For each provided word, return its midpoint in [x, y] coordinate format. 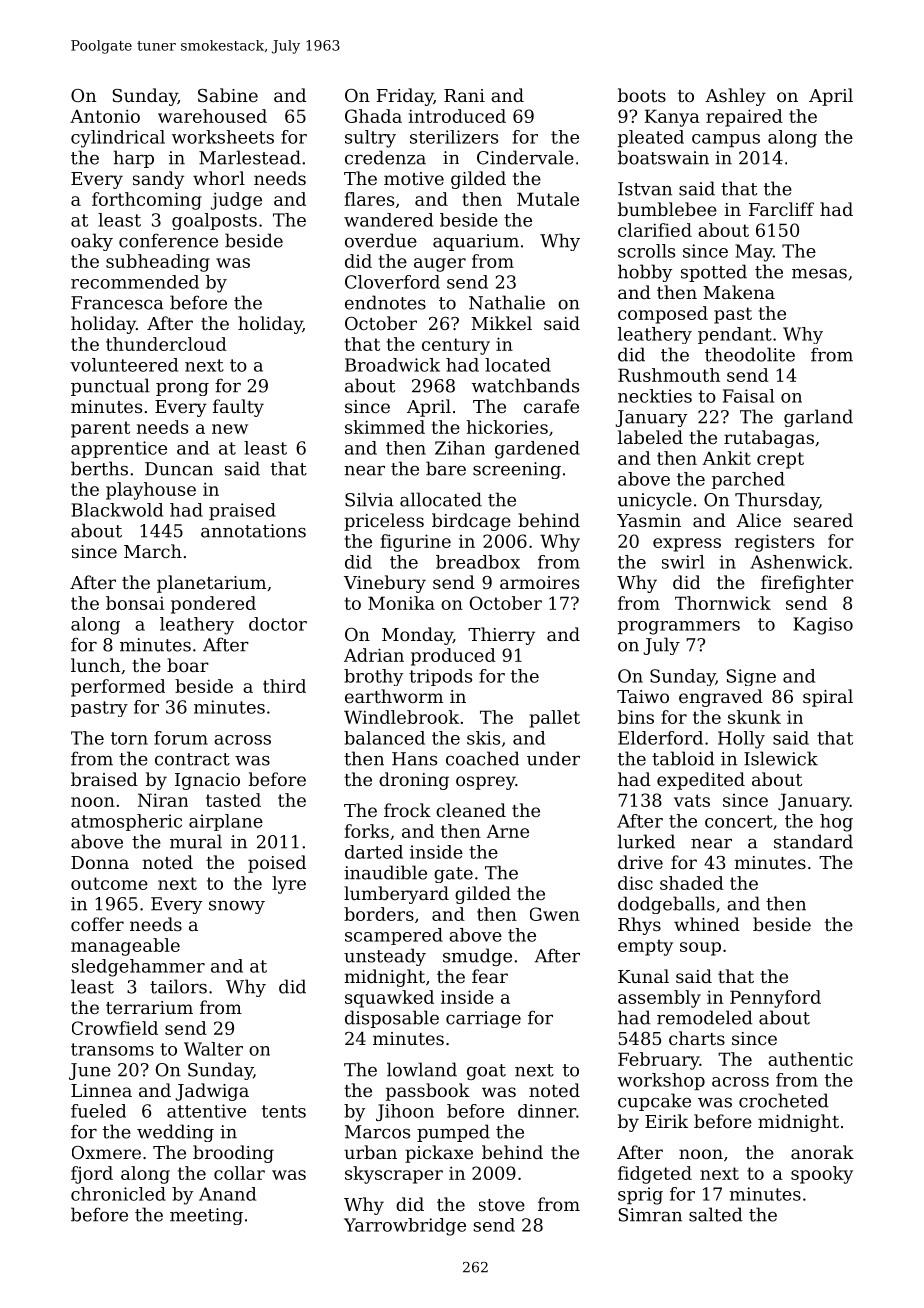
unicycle [655, 501]
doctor [278, 624]
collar [239, 1173]
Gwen [555, 914]
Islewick [781, 758]
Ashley [735, 97]
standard [813, 841]
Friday [405, 97]
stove [502, 1205]
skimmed [385, 427]
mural [196, 841]
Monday [417, 636]
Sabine [228, 95]
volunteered [124, 365]
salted [716, 1214]
